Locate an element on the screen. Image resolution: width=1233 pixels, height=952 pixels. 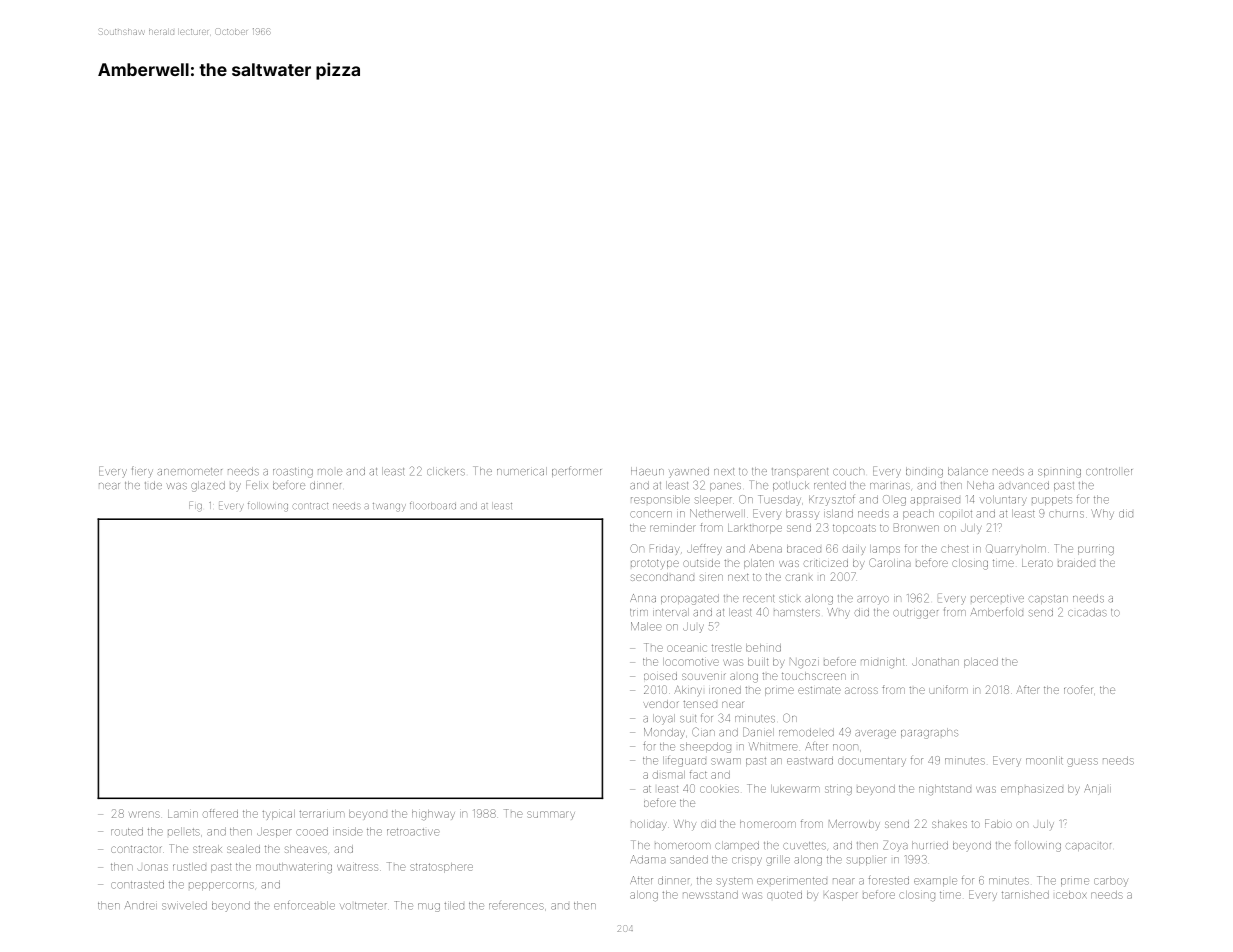
trim is located at coordinates (639, 612).
